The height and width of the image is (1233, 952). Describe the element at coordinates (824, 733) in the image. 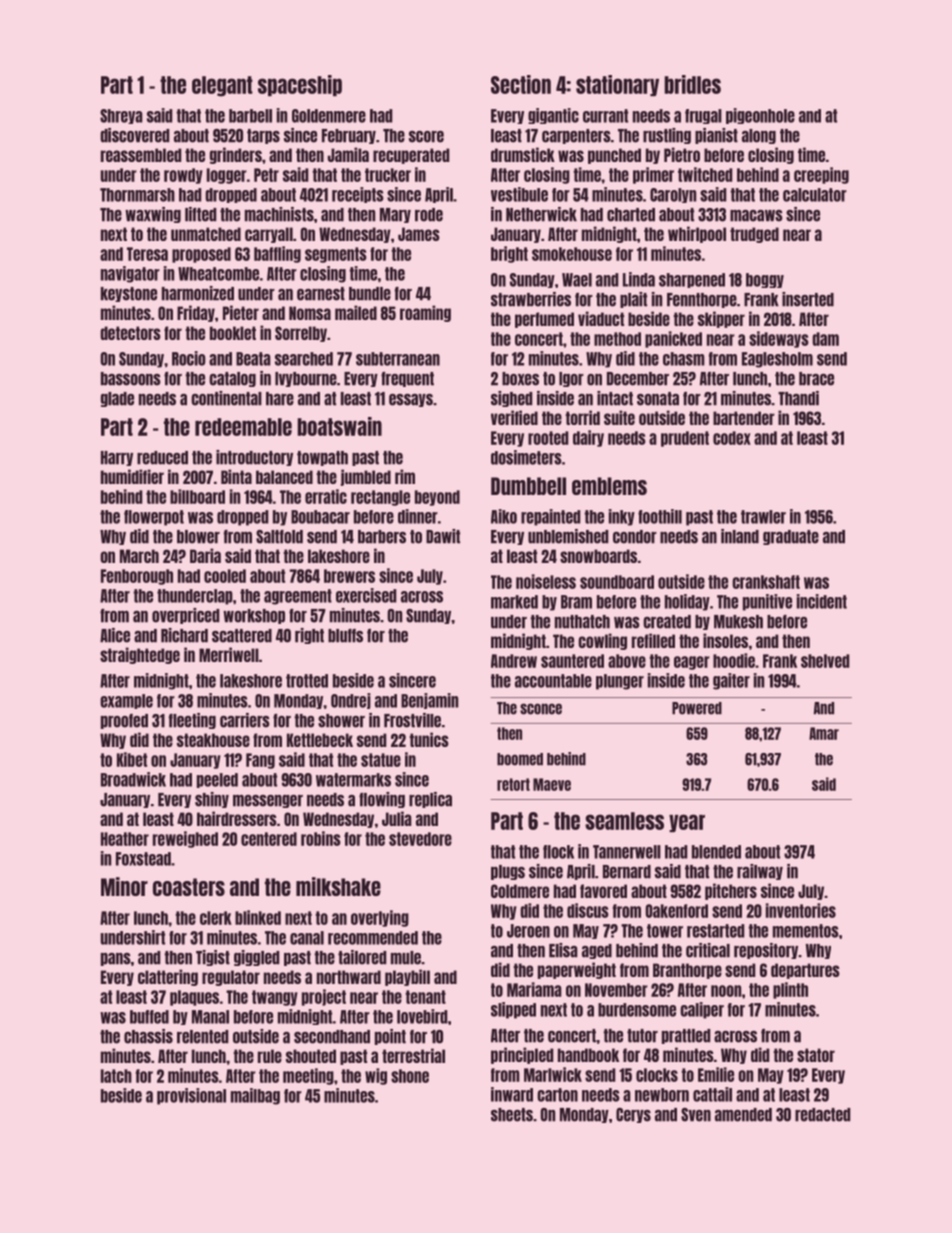

I see `Amar` at that location.
